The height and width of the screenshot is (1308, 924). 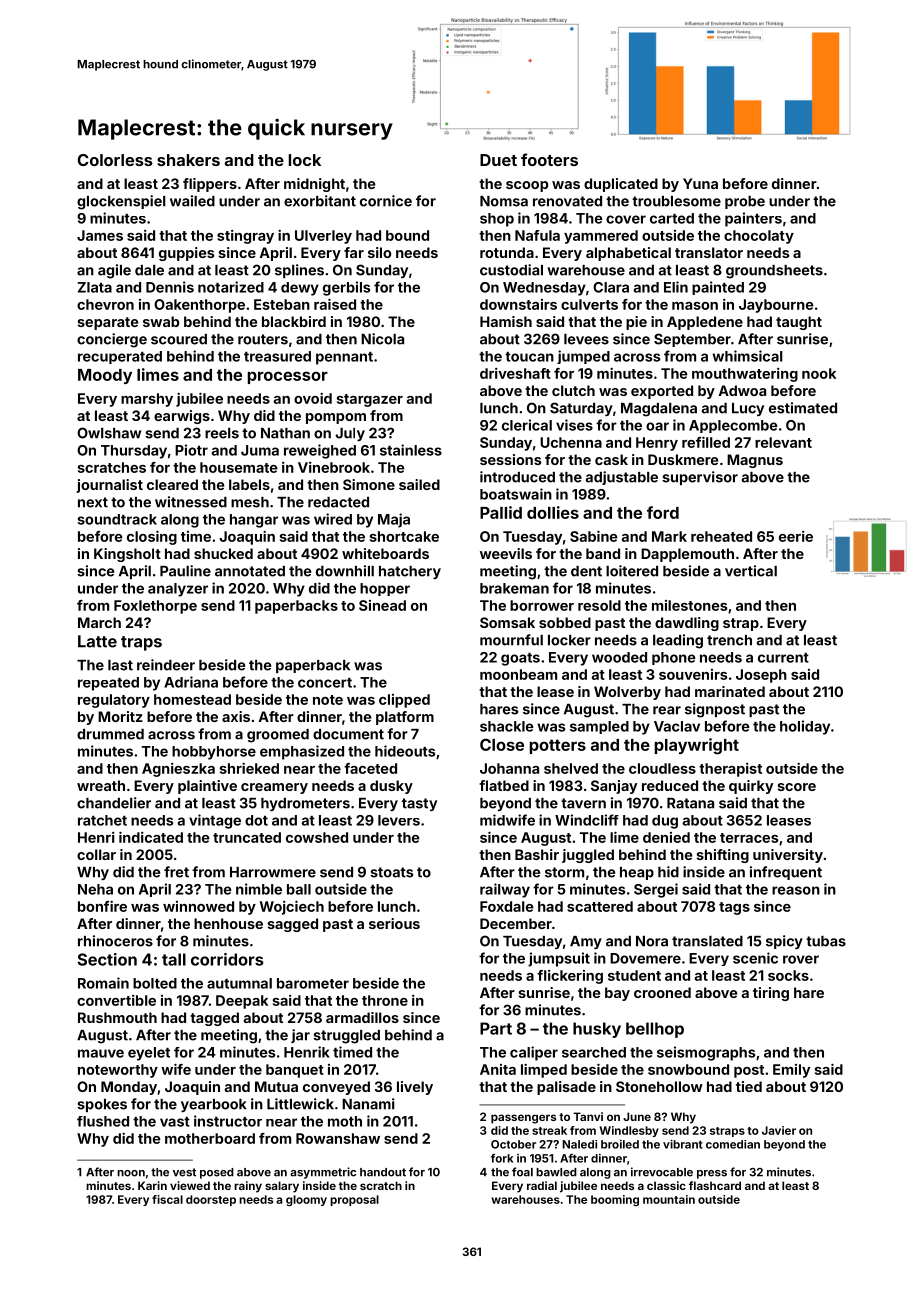 I want to click on Yuna, so click(x=700, y=183).
